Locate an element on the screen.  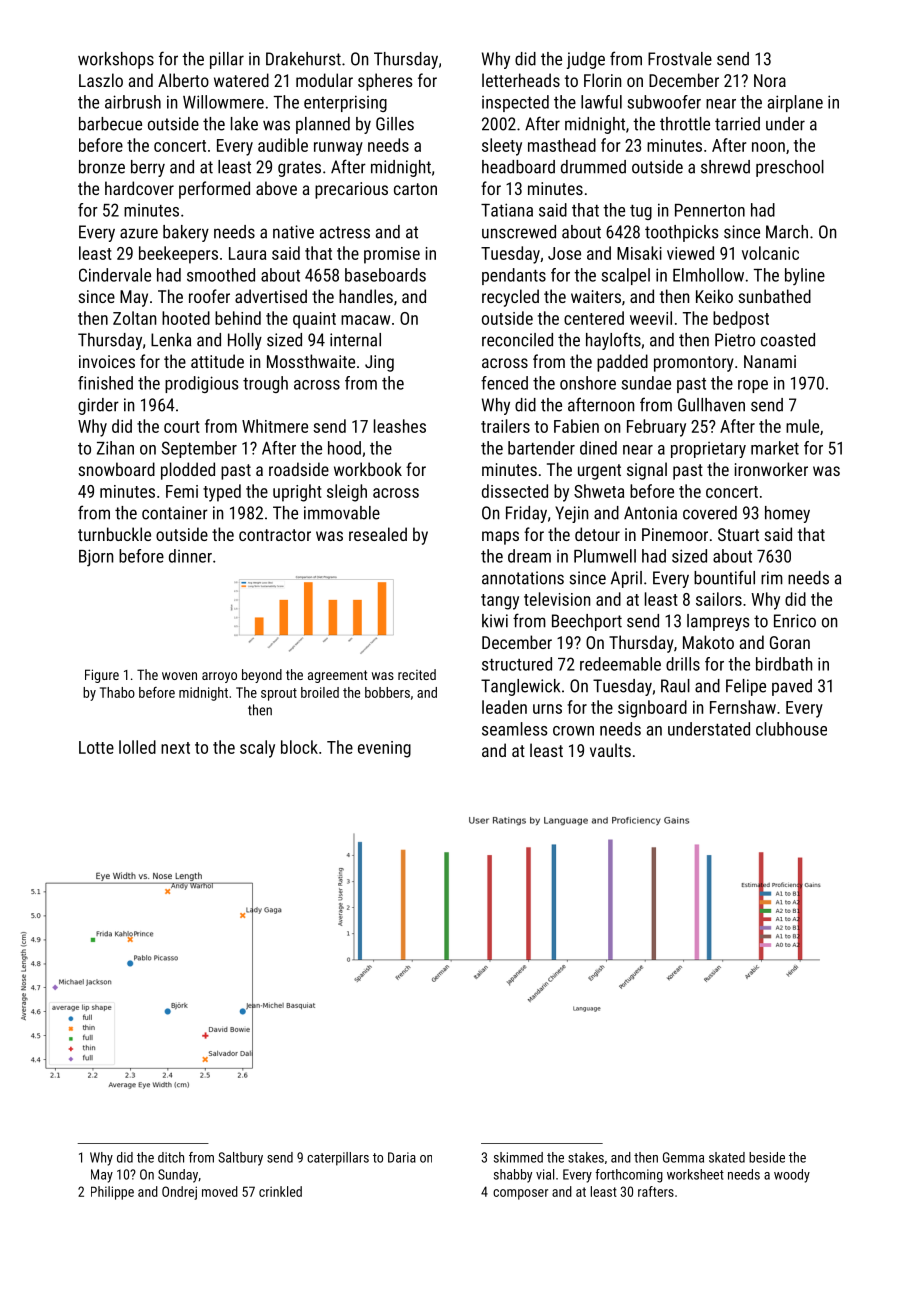
Laszlo is located at coordinates (101, 80).
